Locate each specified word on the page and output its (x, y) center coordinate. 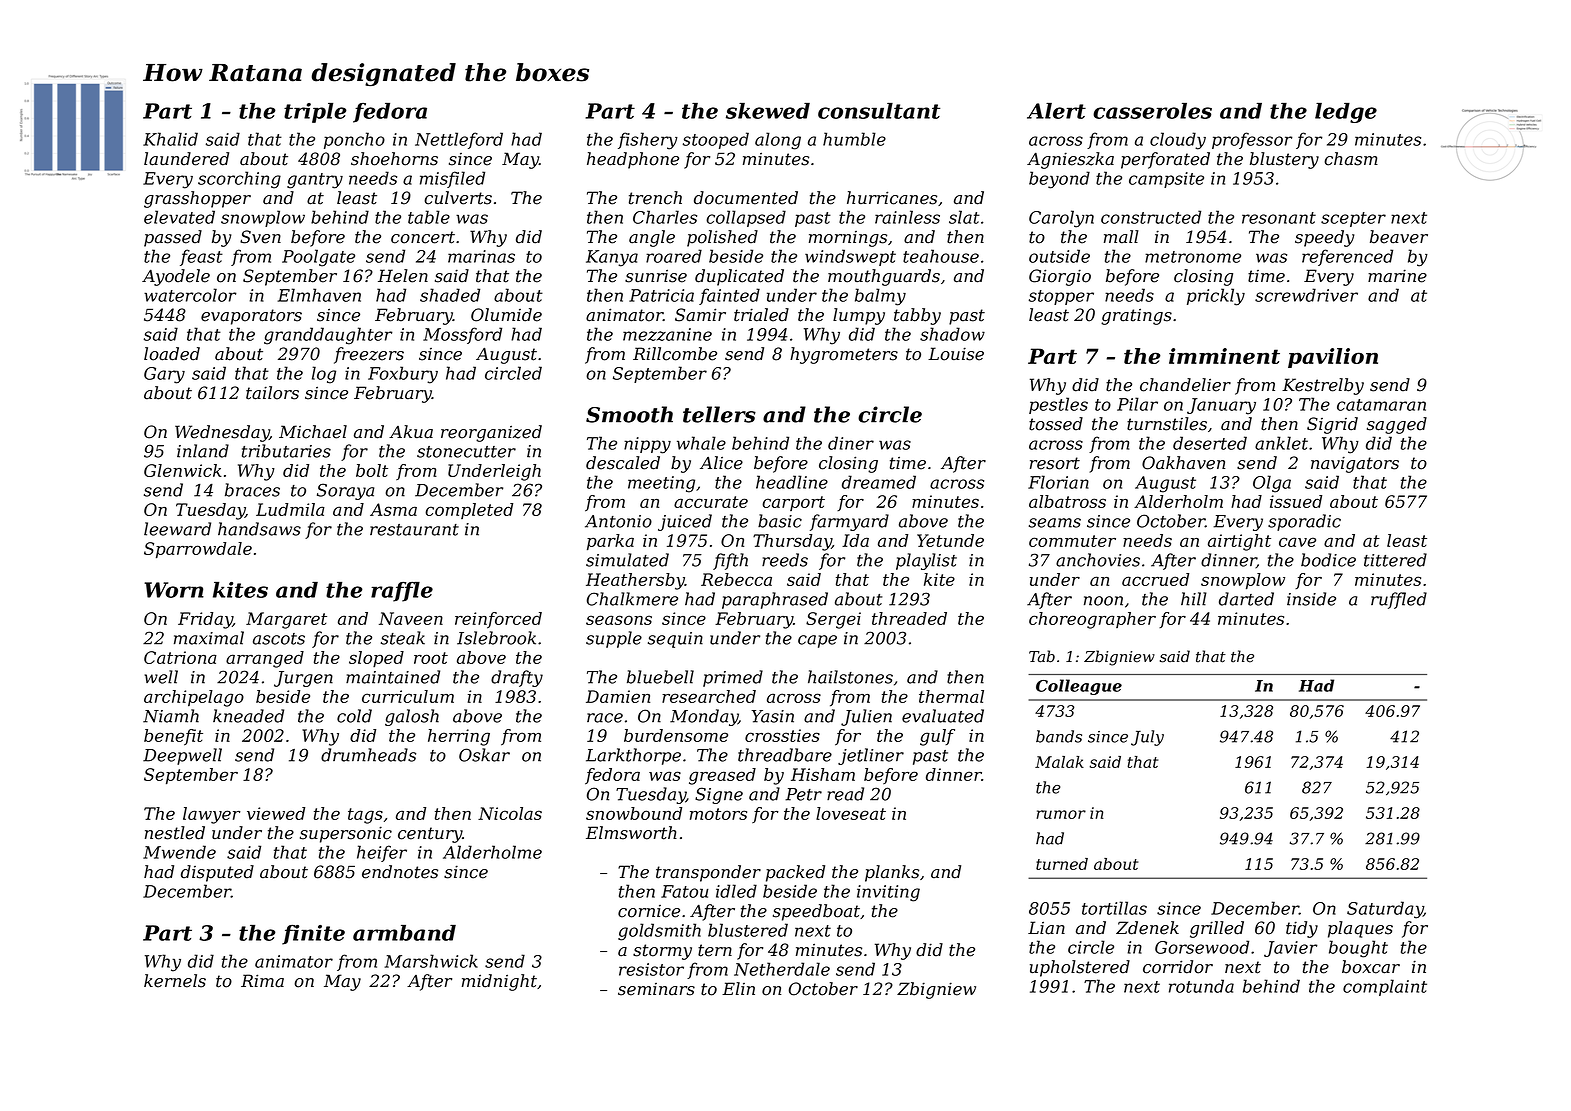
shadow (952, 334)
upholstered (1080, 968)
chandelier (1185, 385)
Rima (262, 981)
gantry (315, 181)
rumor (1061, 814)
